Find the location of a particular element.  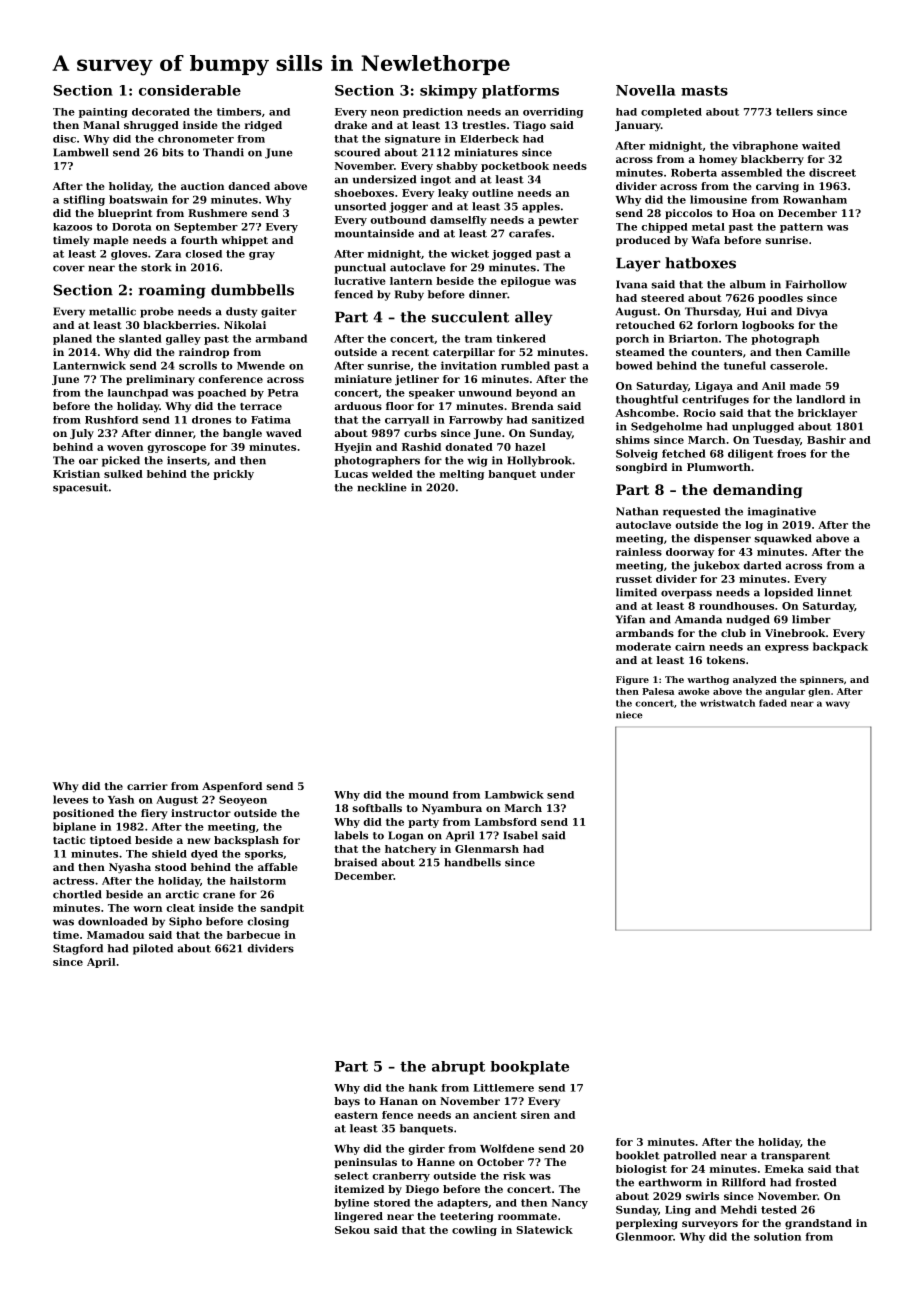

prediction is located at coordinates (433, 113).
